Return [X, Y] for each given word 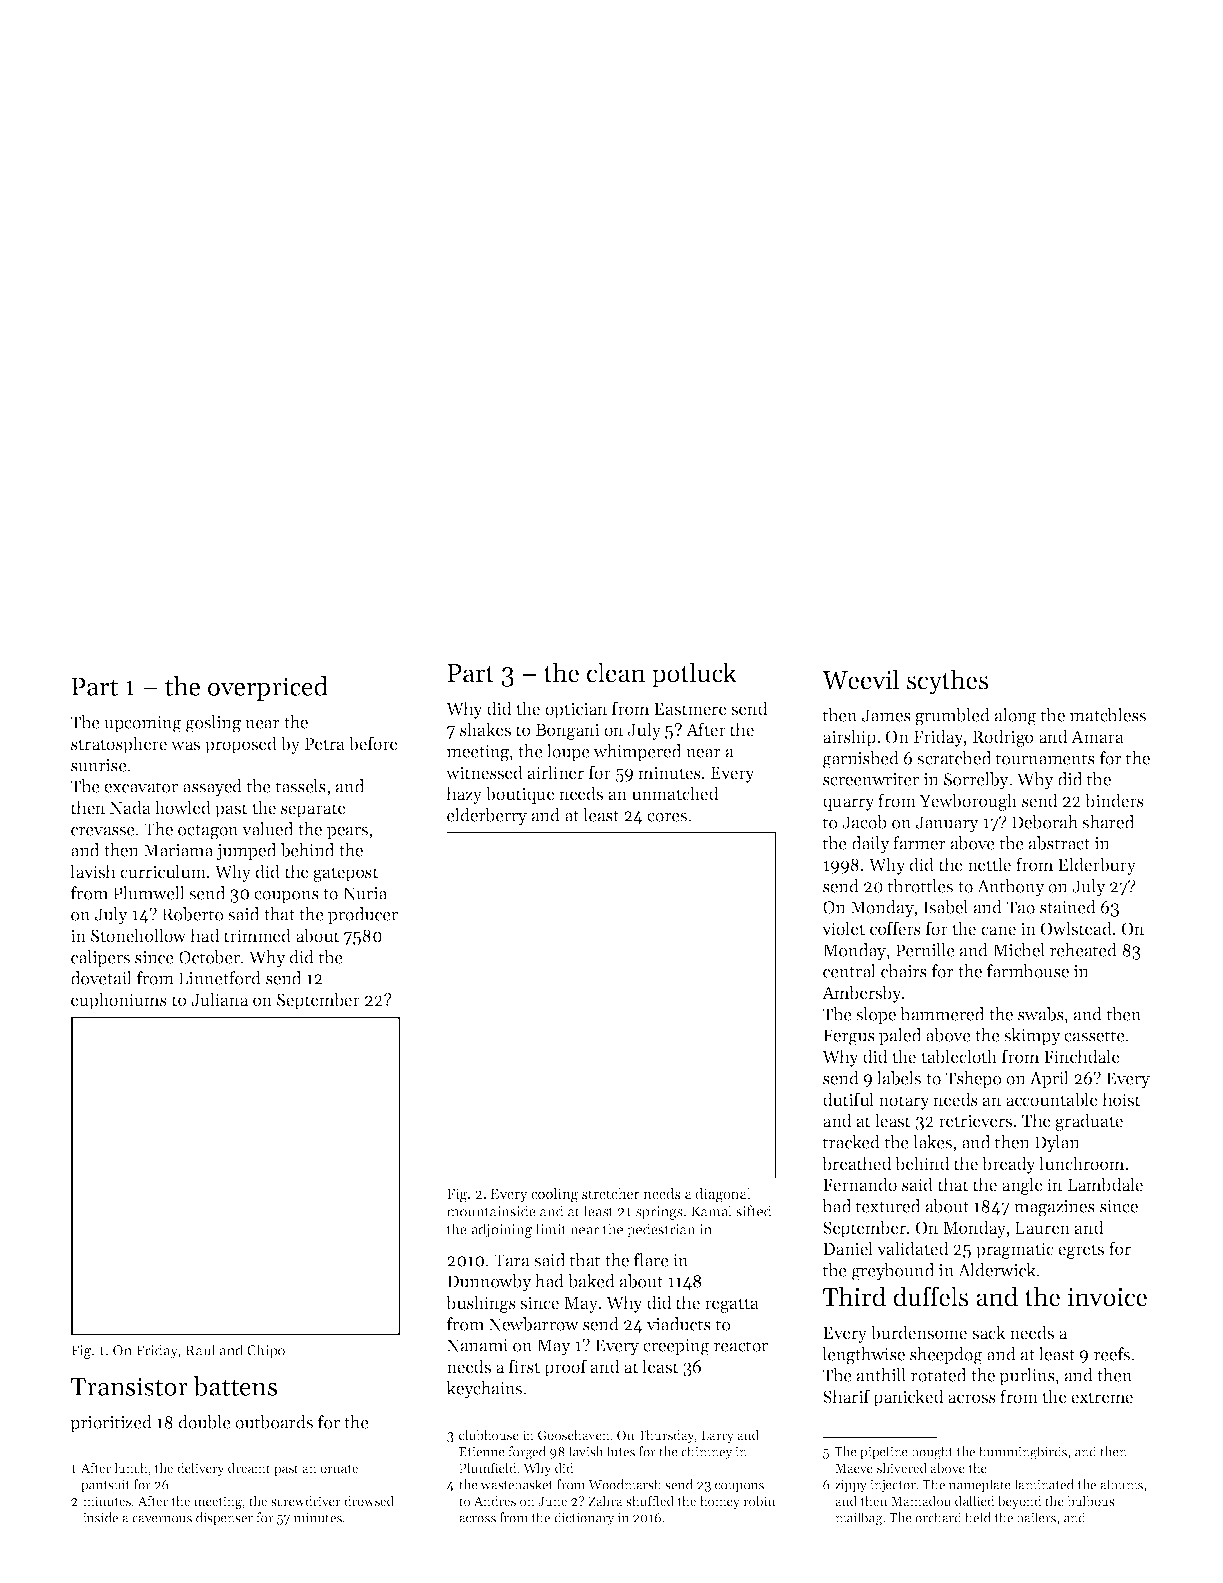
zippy [851, 1486]
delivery [201, 1469]
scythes [947, 682]
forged [527, 1453]
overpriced [268, 688]
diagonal [723, 1195]
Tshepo [974, 1079]
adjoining [501, 1230]
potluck [694, 675]
